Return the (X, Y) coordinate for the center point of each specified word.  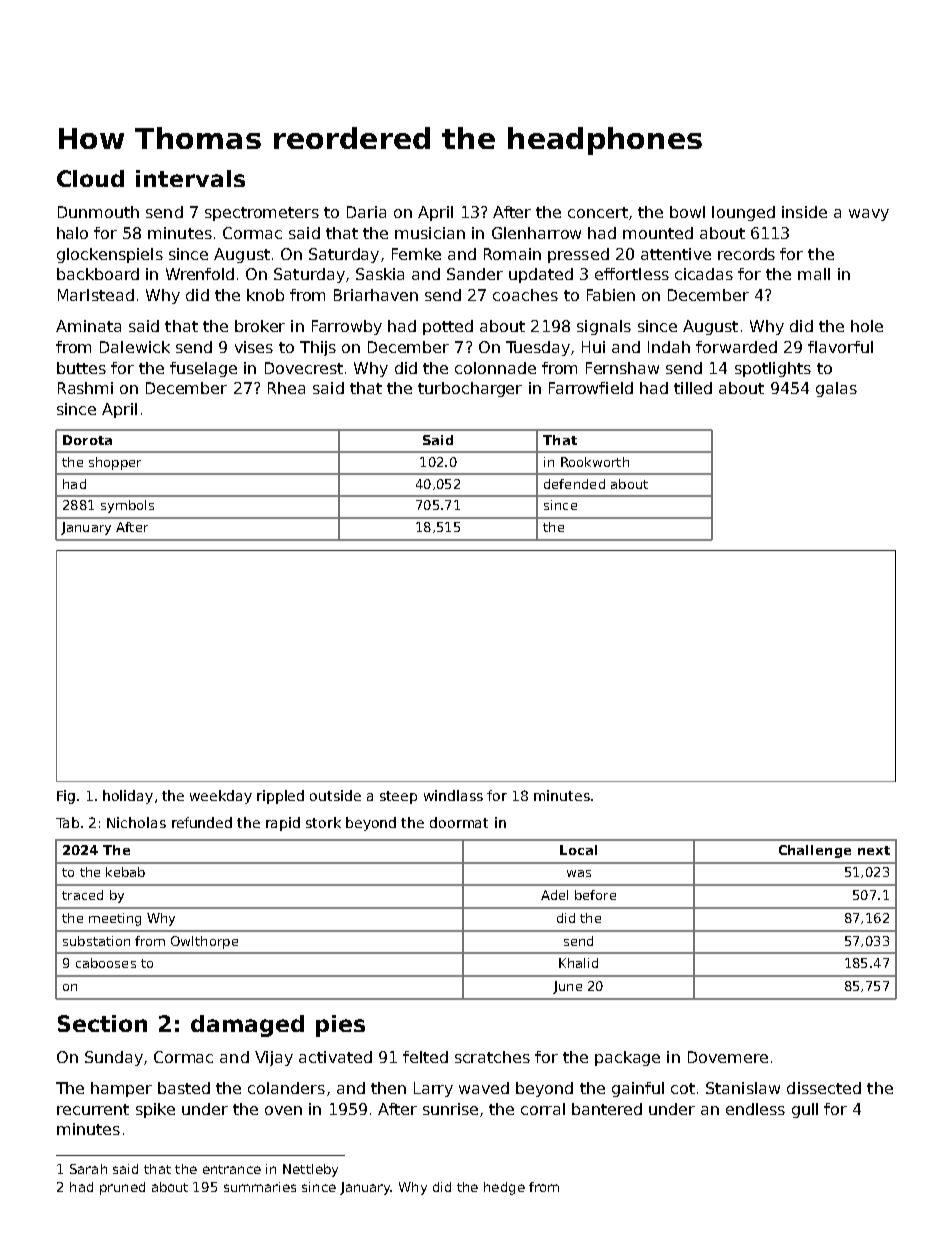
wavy (869, 215)
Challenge (815, 851)
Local (578, 850)
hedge (504, 1188)
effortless (632, 274)
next (874, 850)
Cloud (90, 178)
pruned (122, 1188)
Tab (67, 822)
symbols (127, 506)
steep (398, 797)
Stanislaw (743, 1088)
